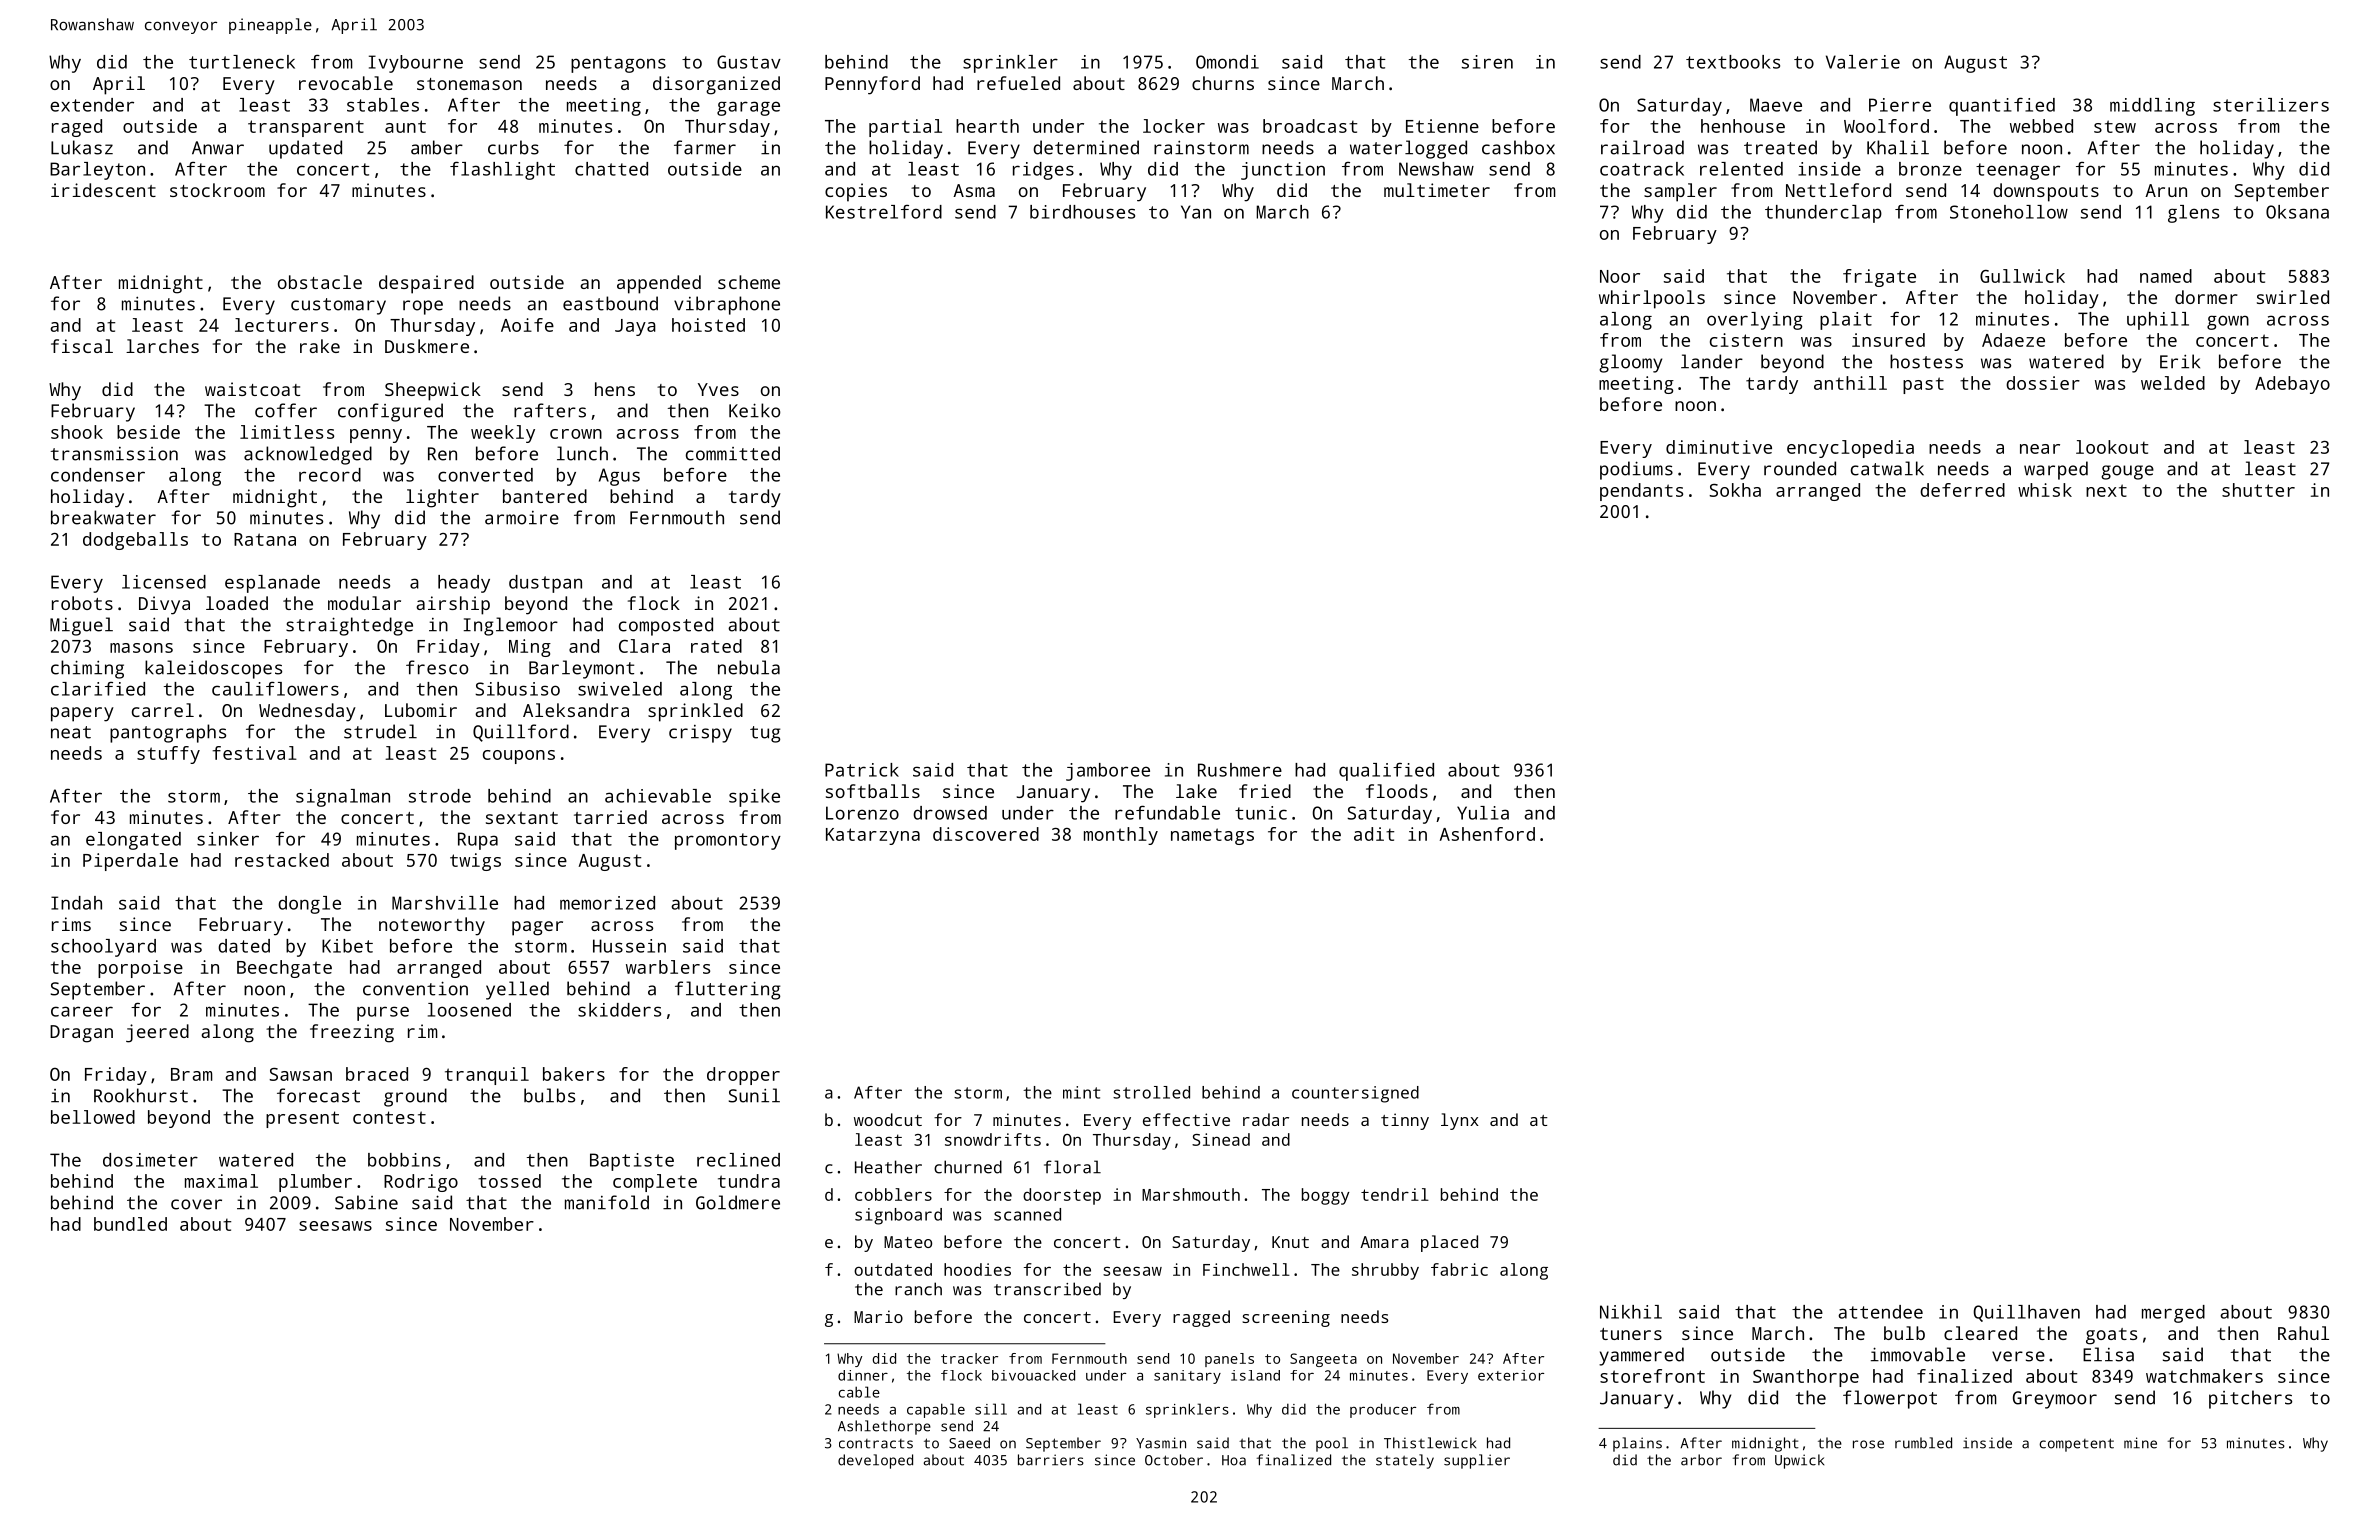 The image size is (2380, 1540). What do you see at coordinates (1630, 363) in the page?
I see `gloomy` at bounding box center [1630, 363].
